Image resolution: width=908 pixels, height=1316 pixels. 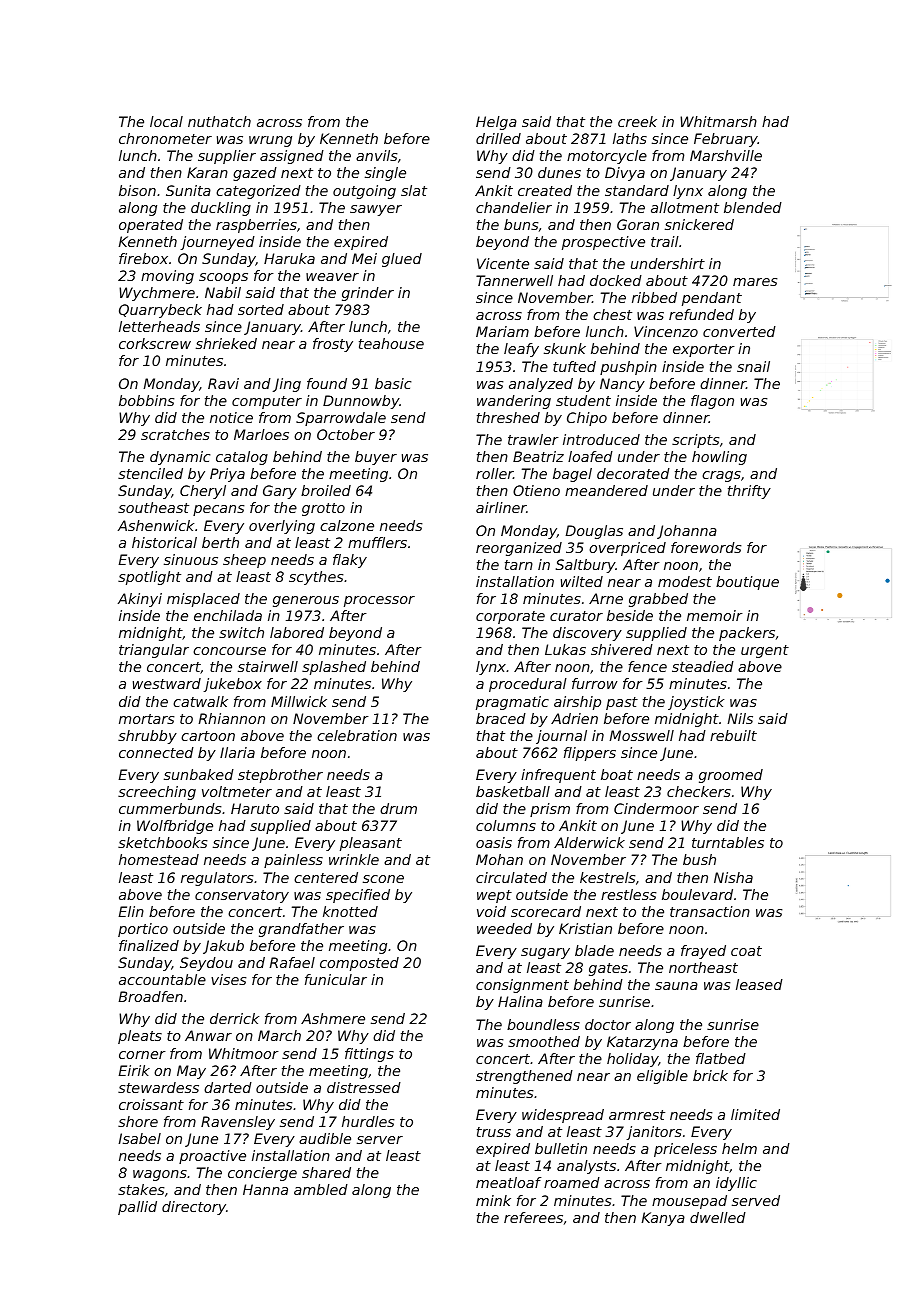 What do you see at coordinates (508, 417) in the document?
I see `threshed` at bounding box center [508, 417].
